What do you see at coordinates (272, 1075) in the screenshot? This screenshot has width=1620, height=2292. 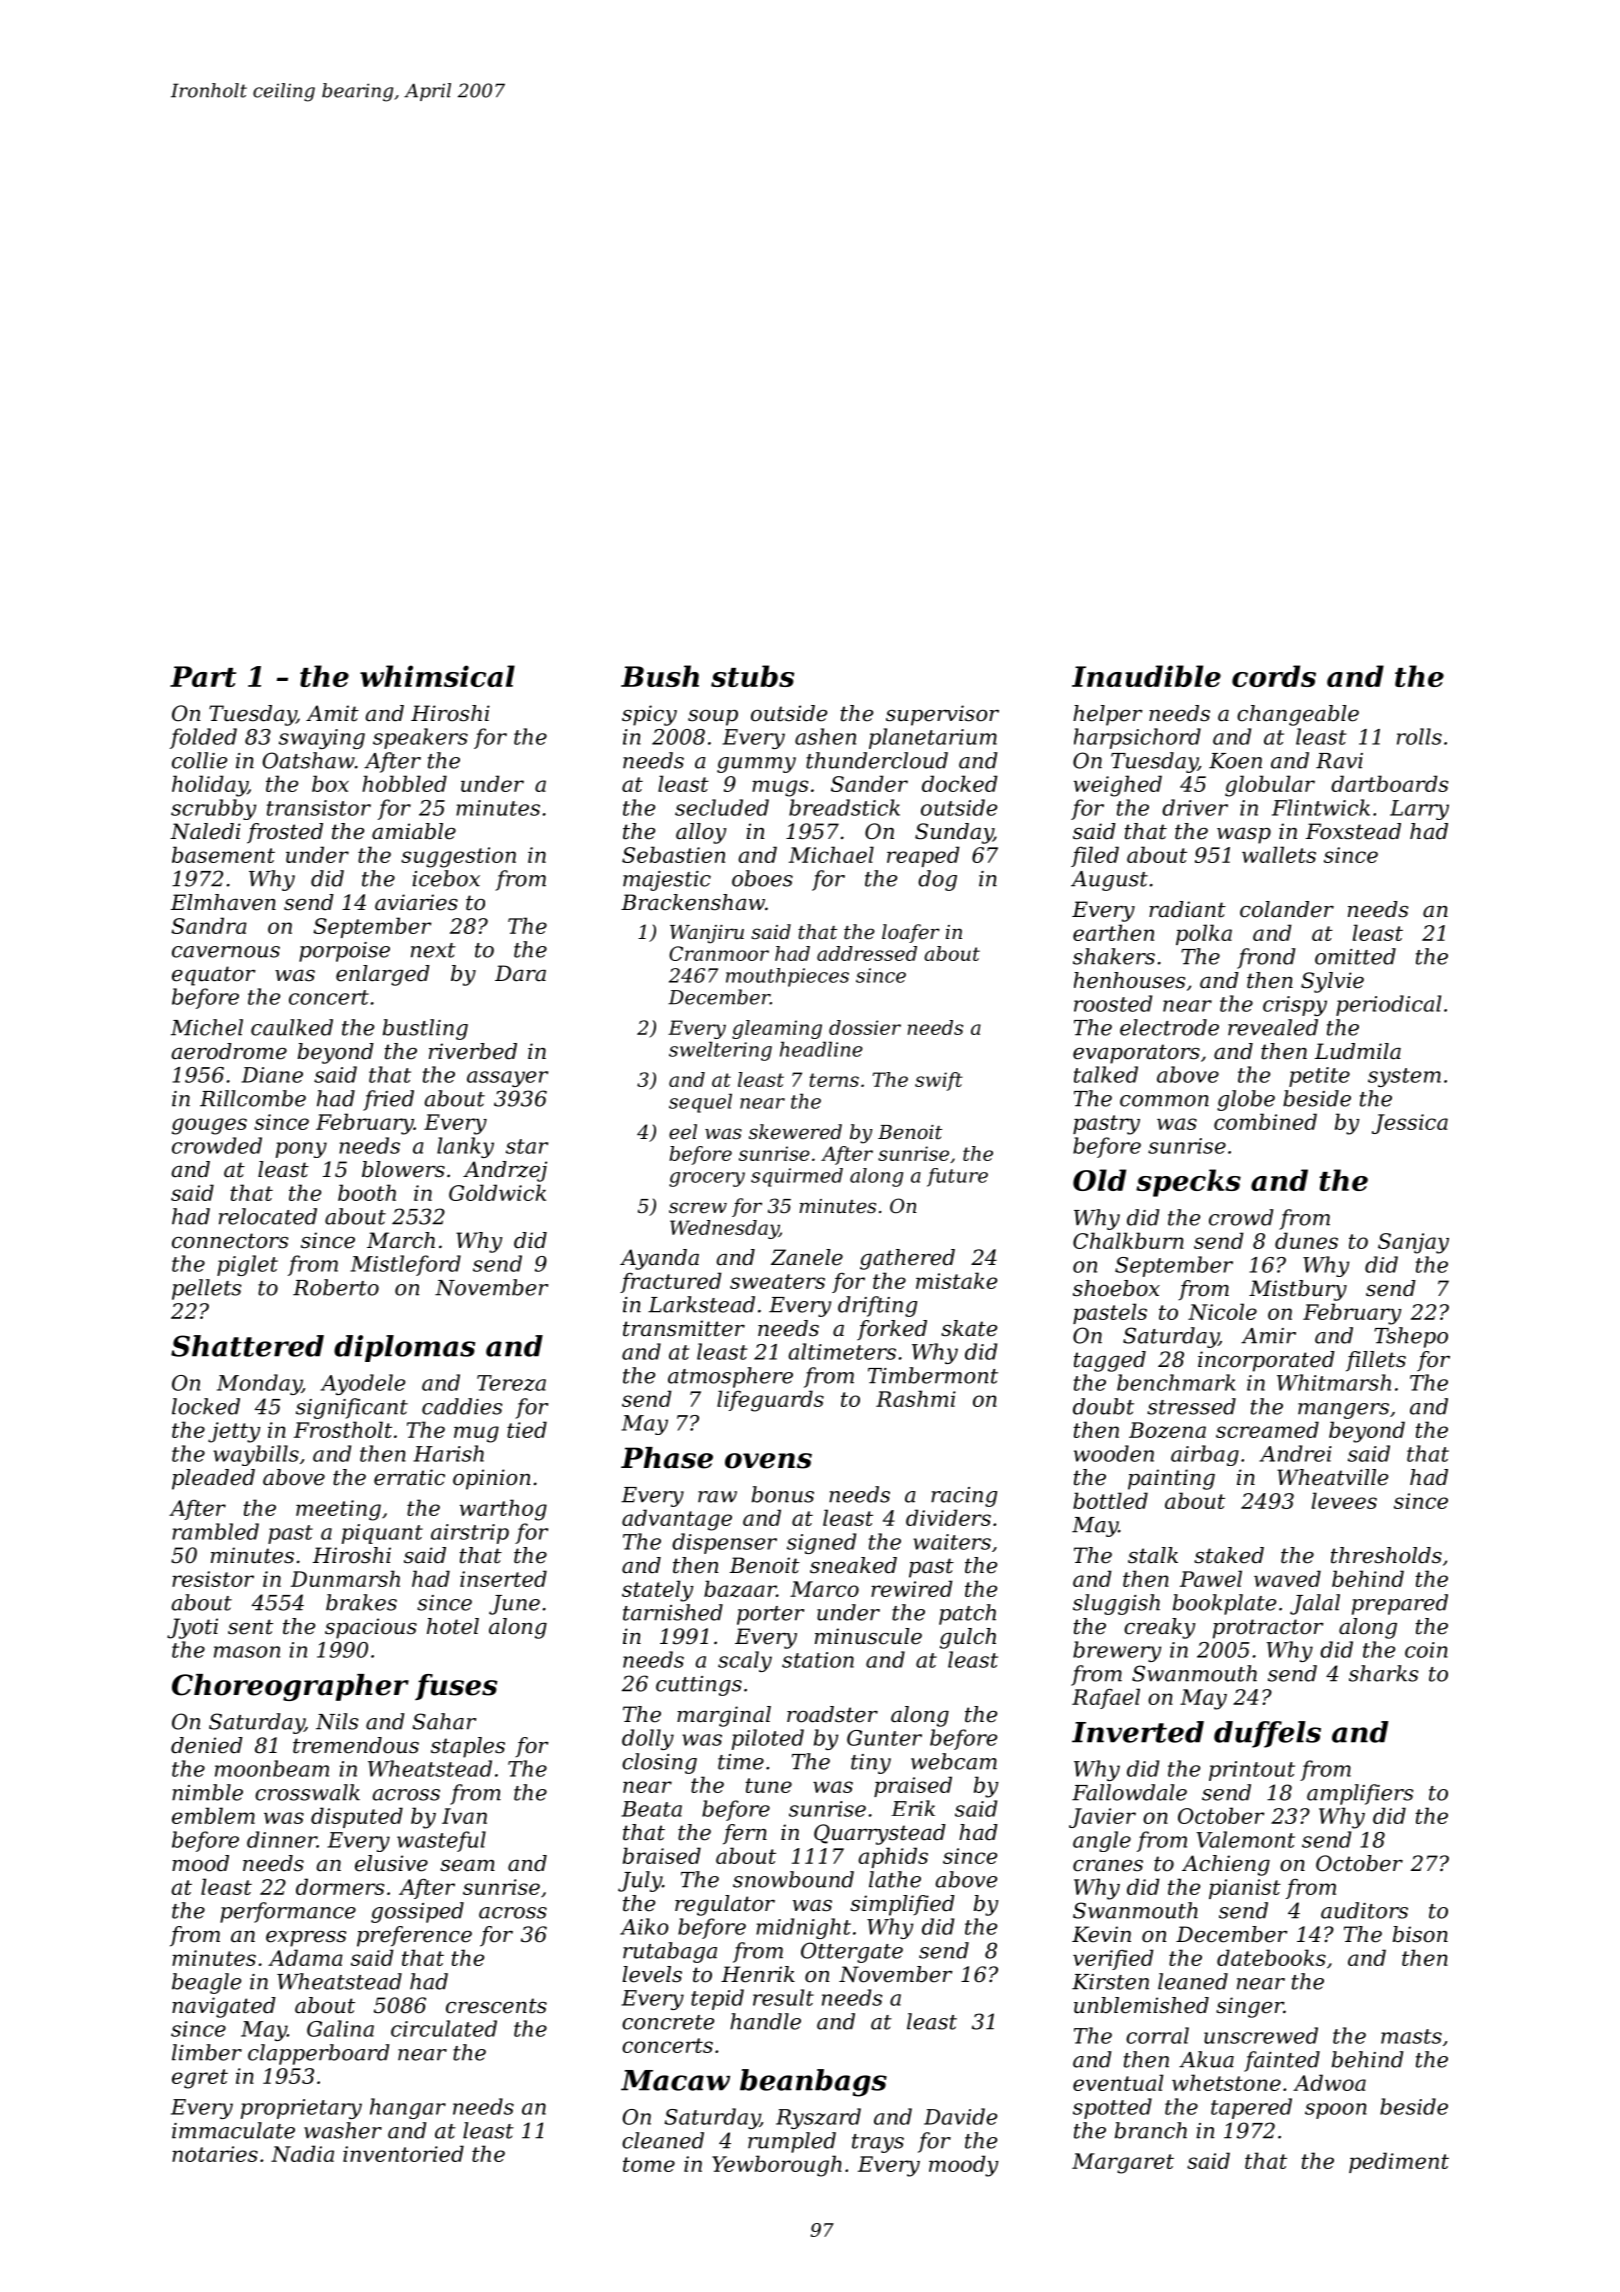 I see `Diane` at bounding box center [272, 1075].
